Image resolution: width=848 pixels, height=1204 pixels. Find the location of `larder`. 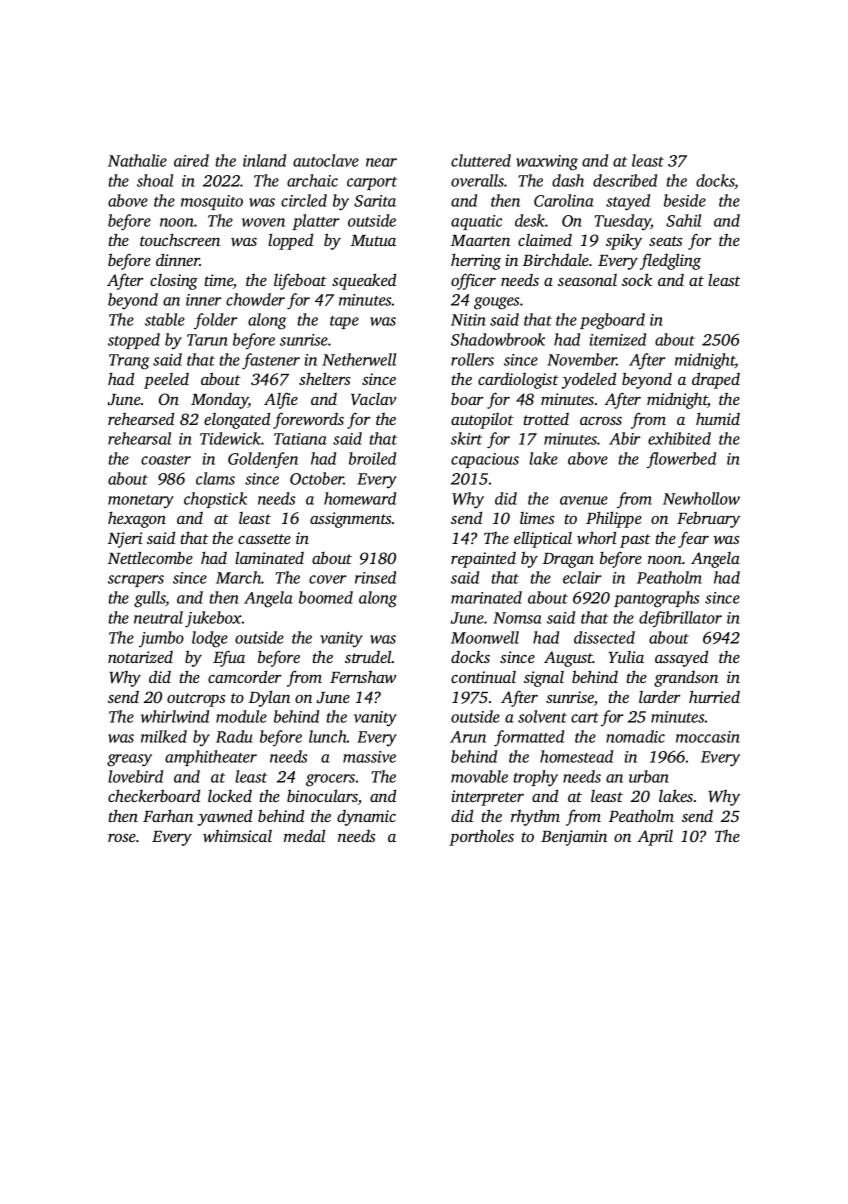

larder is located at coordinates (659, 696).
